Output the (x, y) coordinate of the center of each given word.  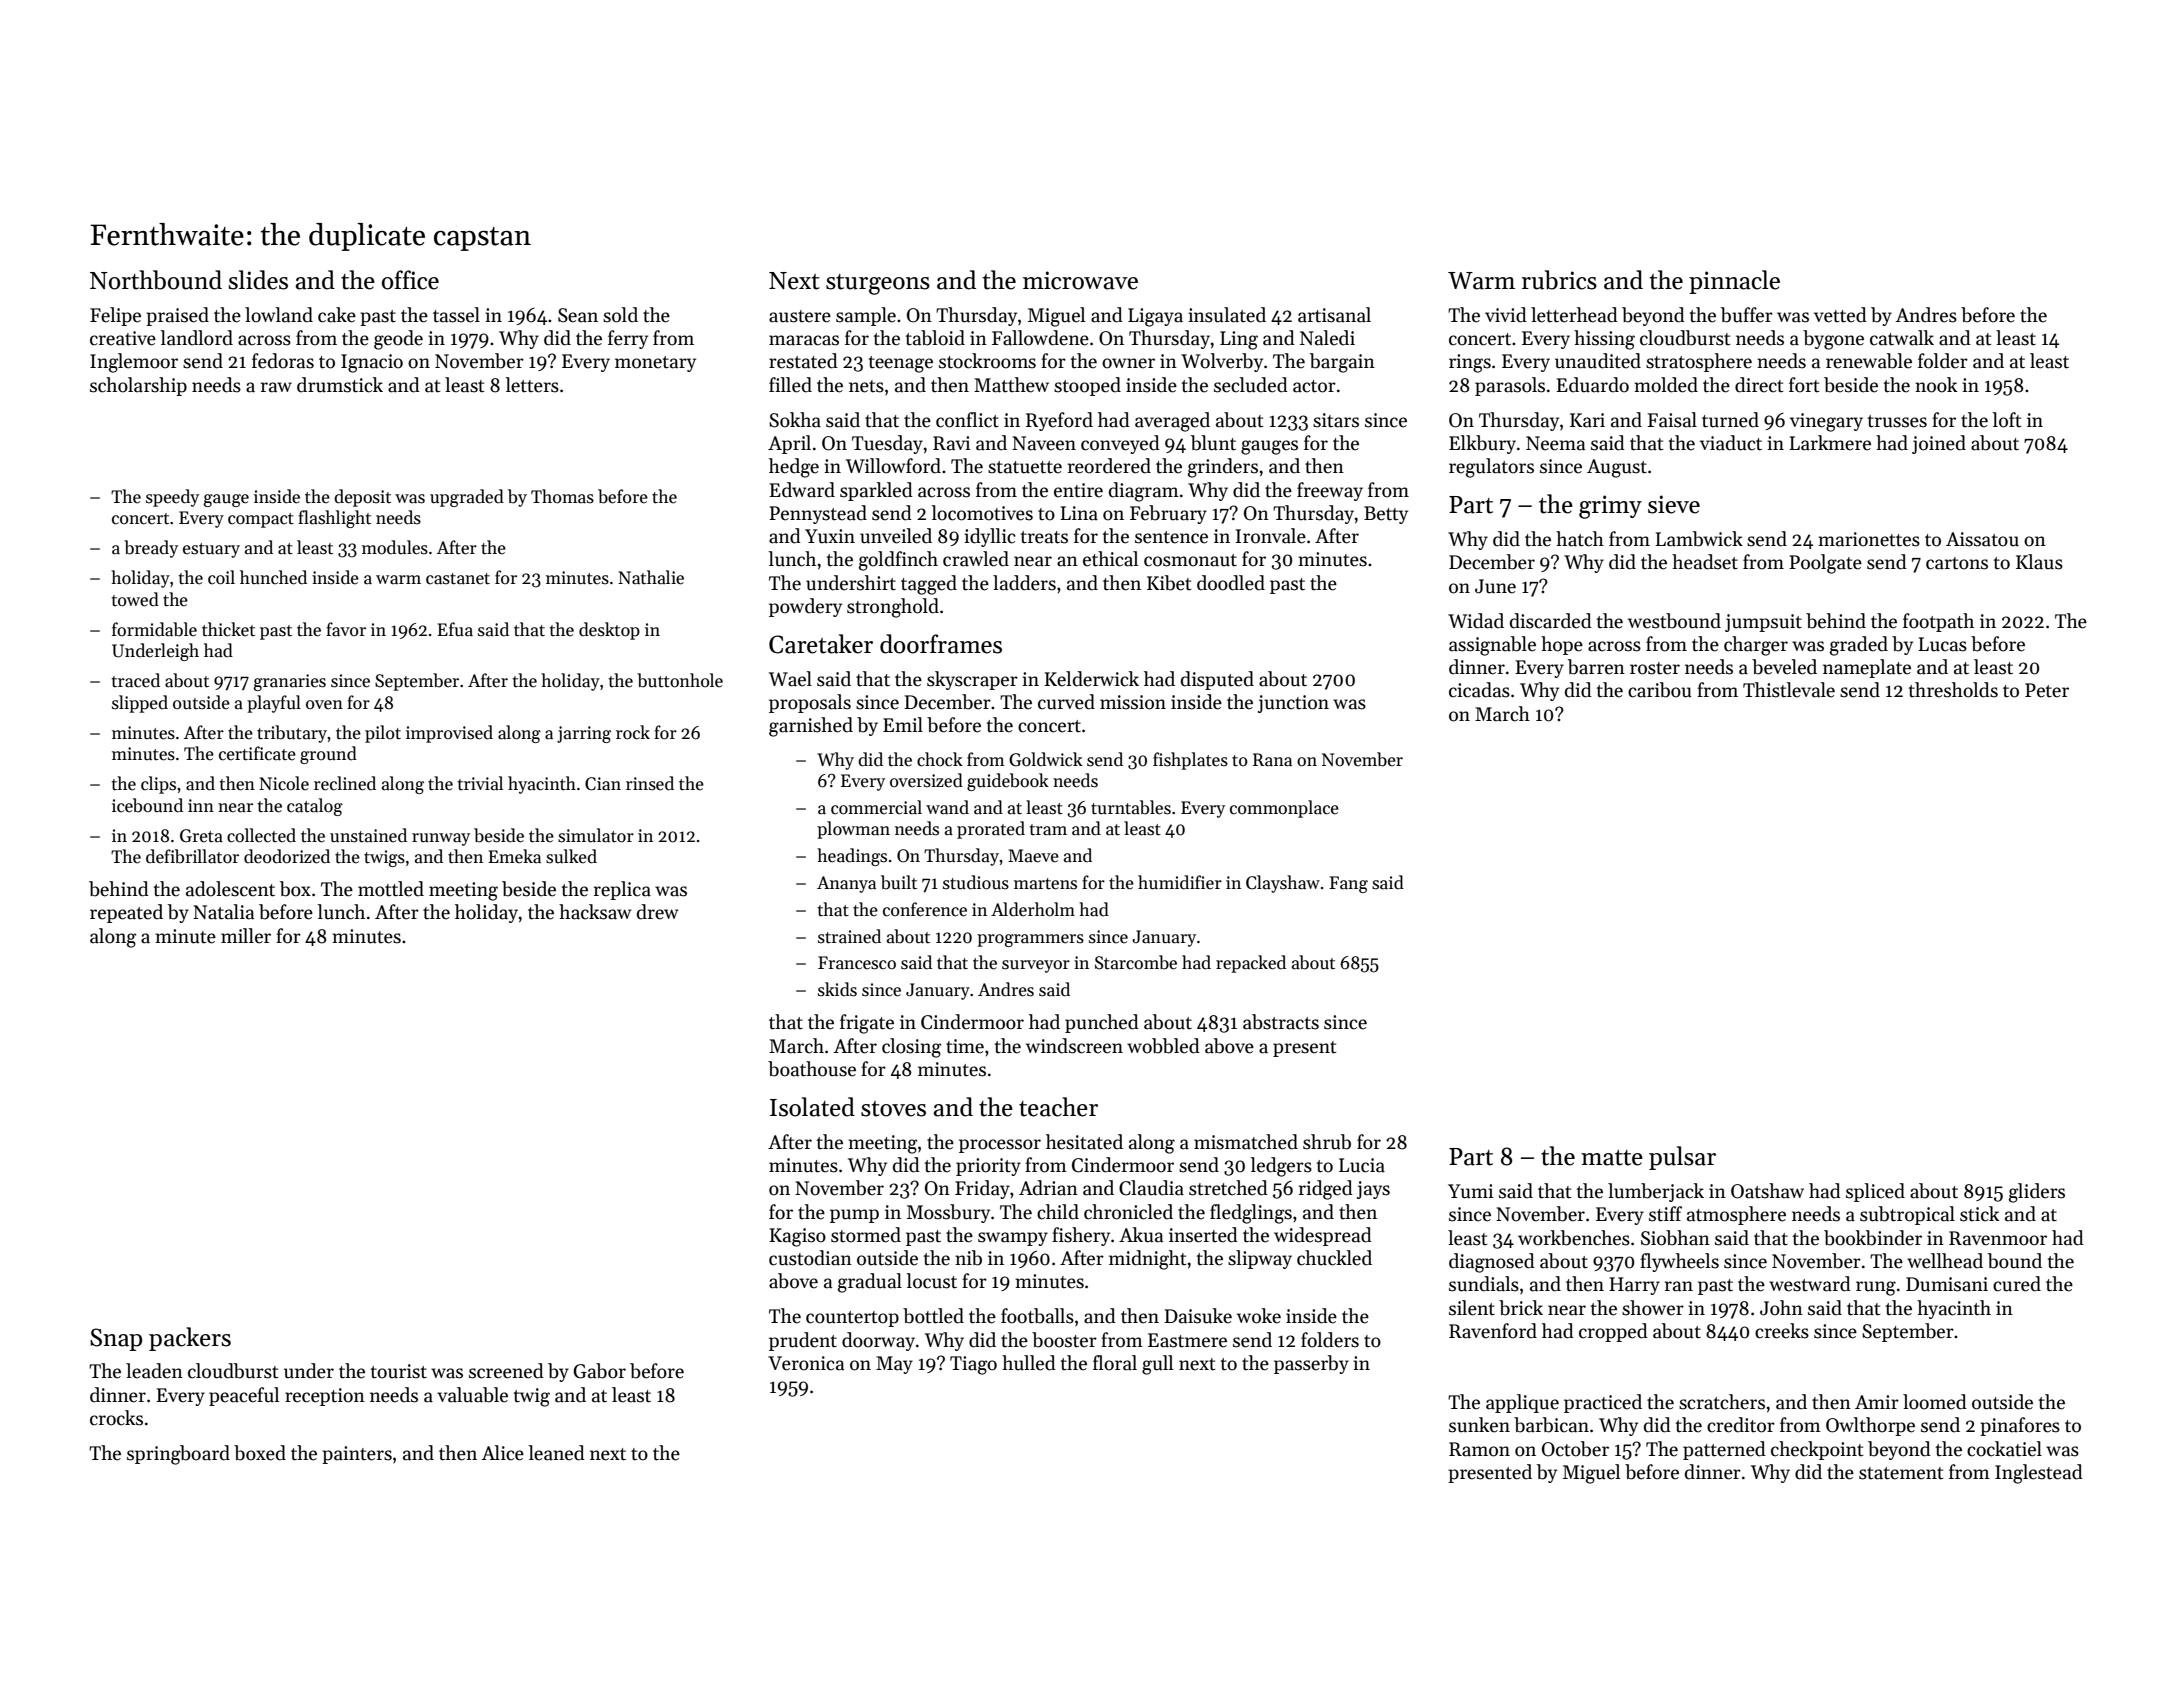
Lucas (1942, 644)
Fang (1348, 884)
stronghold (893, 608)
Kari (1587, 420)
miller (246, 936)
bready (151, 549)
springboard (178, 1455)
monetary (655, 364)
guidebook (1008, 782)
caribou (1660, 690)
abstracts (1281, 1022)
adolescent (230, 889)
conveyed (1120, 444)
